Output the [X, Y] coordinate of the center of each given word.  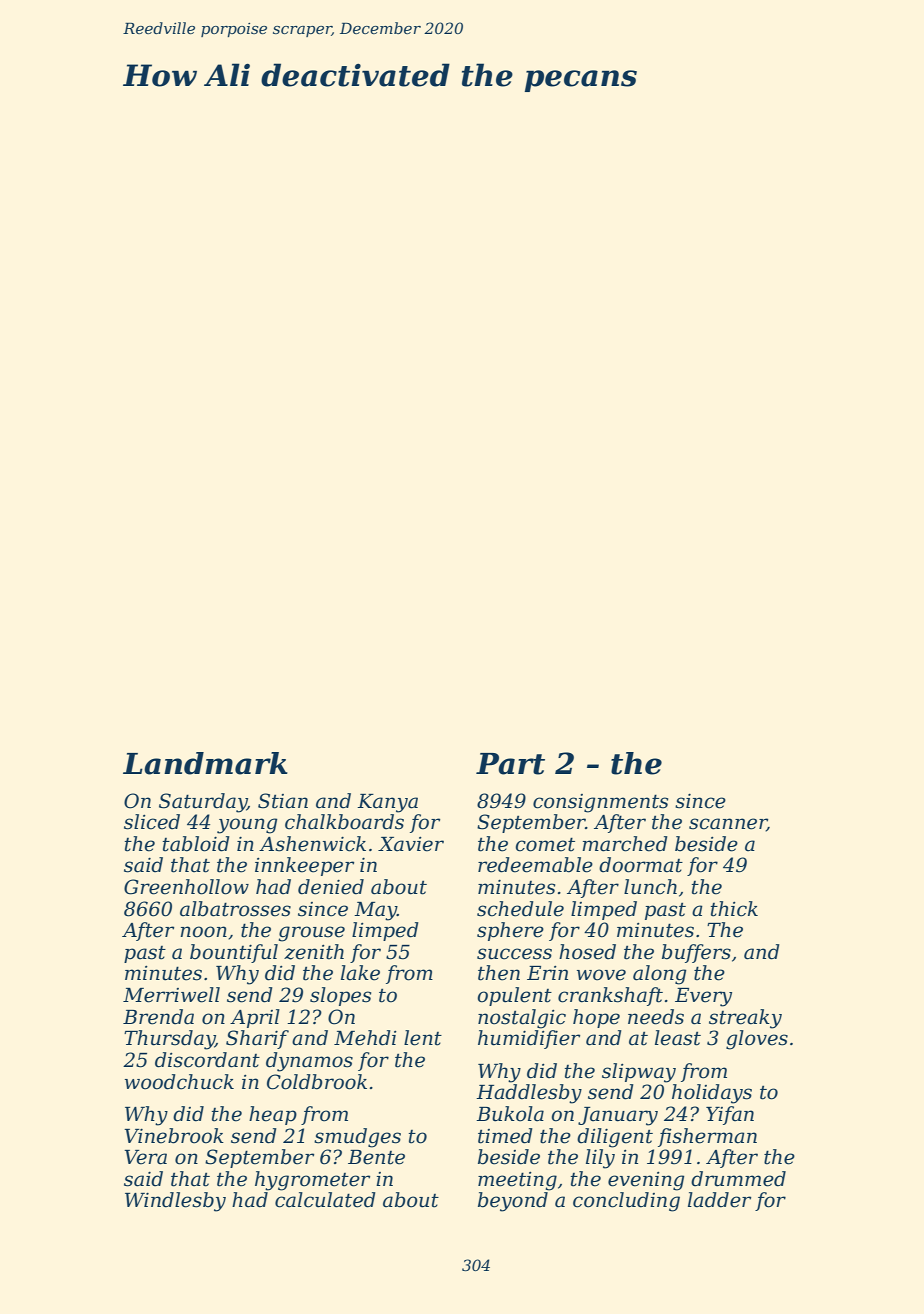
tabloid [196, 844]
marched [625, 844]
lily [600, 1159]
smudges [357, 1138]
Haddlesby [529, 1094]
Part [510, 764]
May [375, 911]
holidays [712, 1094]
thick [734, 909]
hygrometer [312, 1181]
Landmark [205, 763]
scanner [728, 825]
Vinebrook [174, 1136]
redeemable [535, 865]
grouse [312, 934]
